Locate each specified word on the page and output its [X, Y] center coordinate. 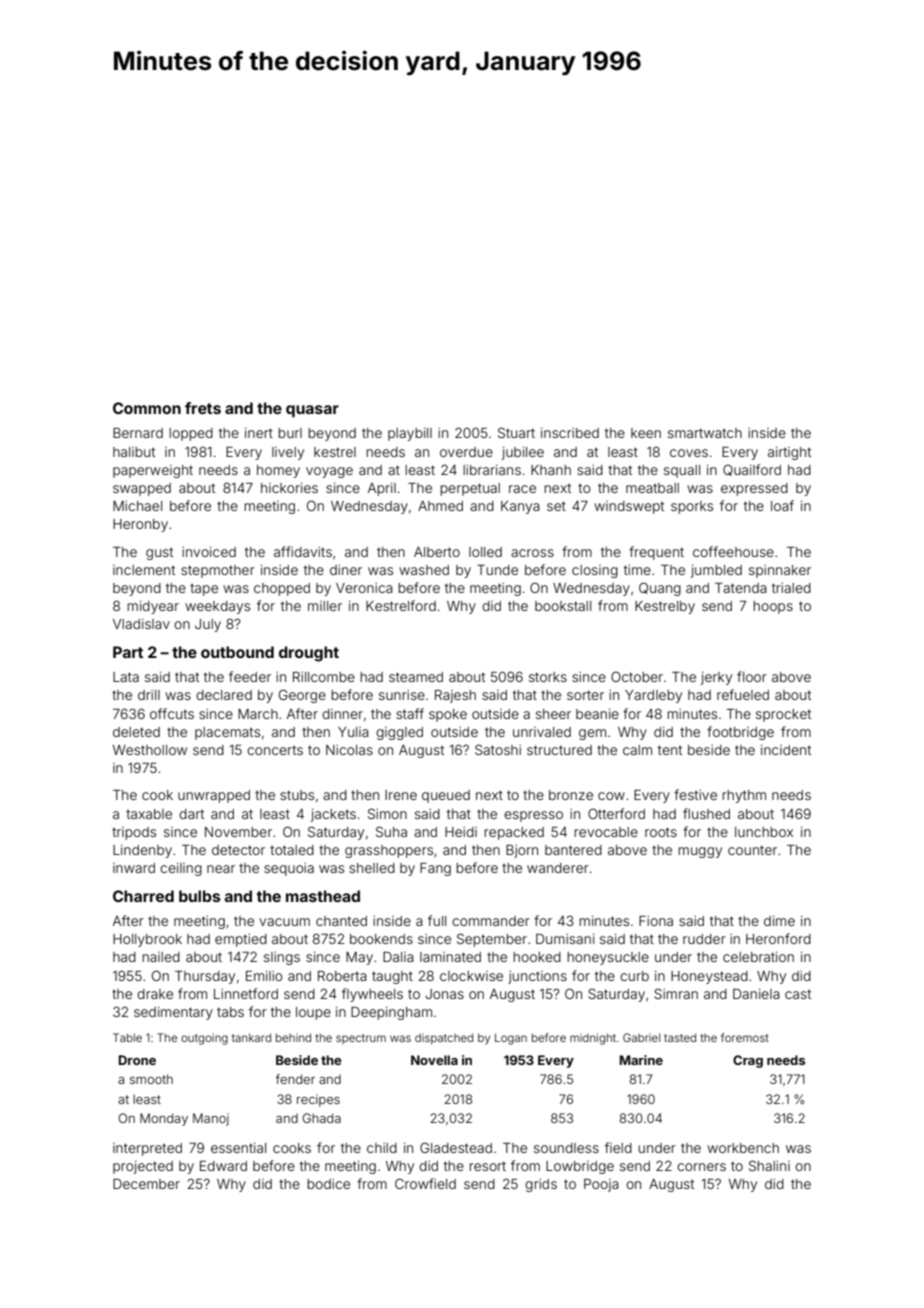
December [146, 1183]
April [382, 489]
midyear [153, 607]
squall [682, 471]
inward [134, 868]
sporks [692, 507]
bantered [573, 850]
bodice [328, 1184]
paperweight [153, 471]
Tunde [497, 570]
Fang [435, 869]
